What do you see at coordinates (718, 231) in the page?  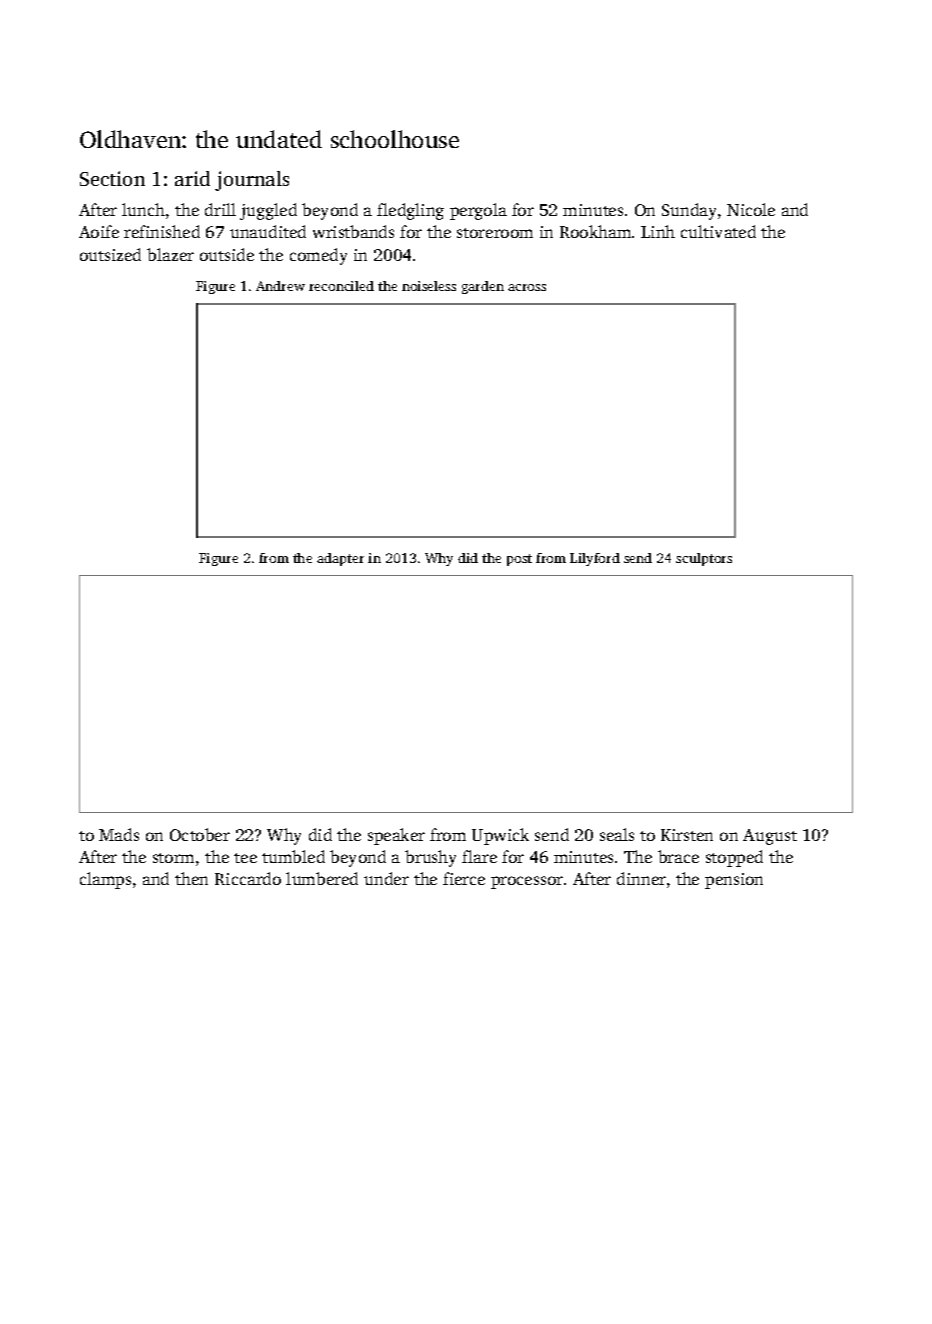 I see `cultivated` at bounding box center [718, 231].
